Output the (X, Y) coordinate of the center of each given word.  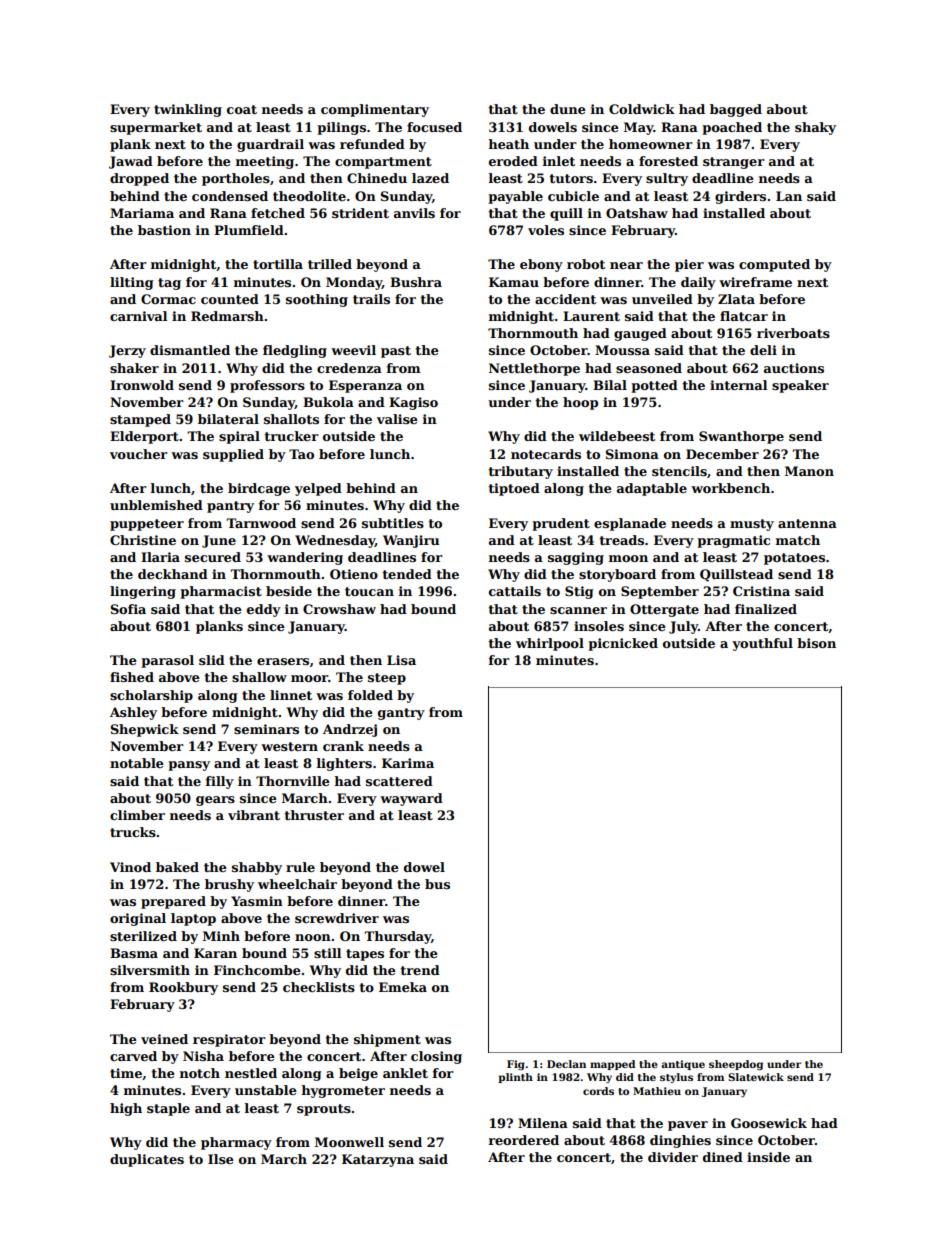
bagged (736, 110)
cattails (515, 591)
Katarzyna (378, 1160)
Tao (301, 454)
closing (436, 1057)
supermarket (156, 128)
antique (683, 1065)
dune (568, 109)
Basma (134, 953)
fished (132, 677)
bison (816, 643)
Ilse (221, 1159)
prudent (561, 524)
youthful (762, 644)
